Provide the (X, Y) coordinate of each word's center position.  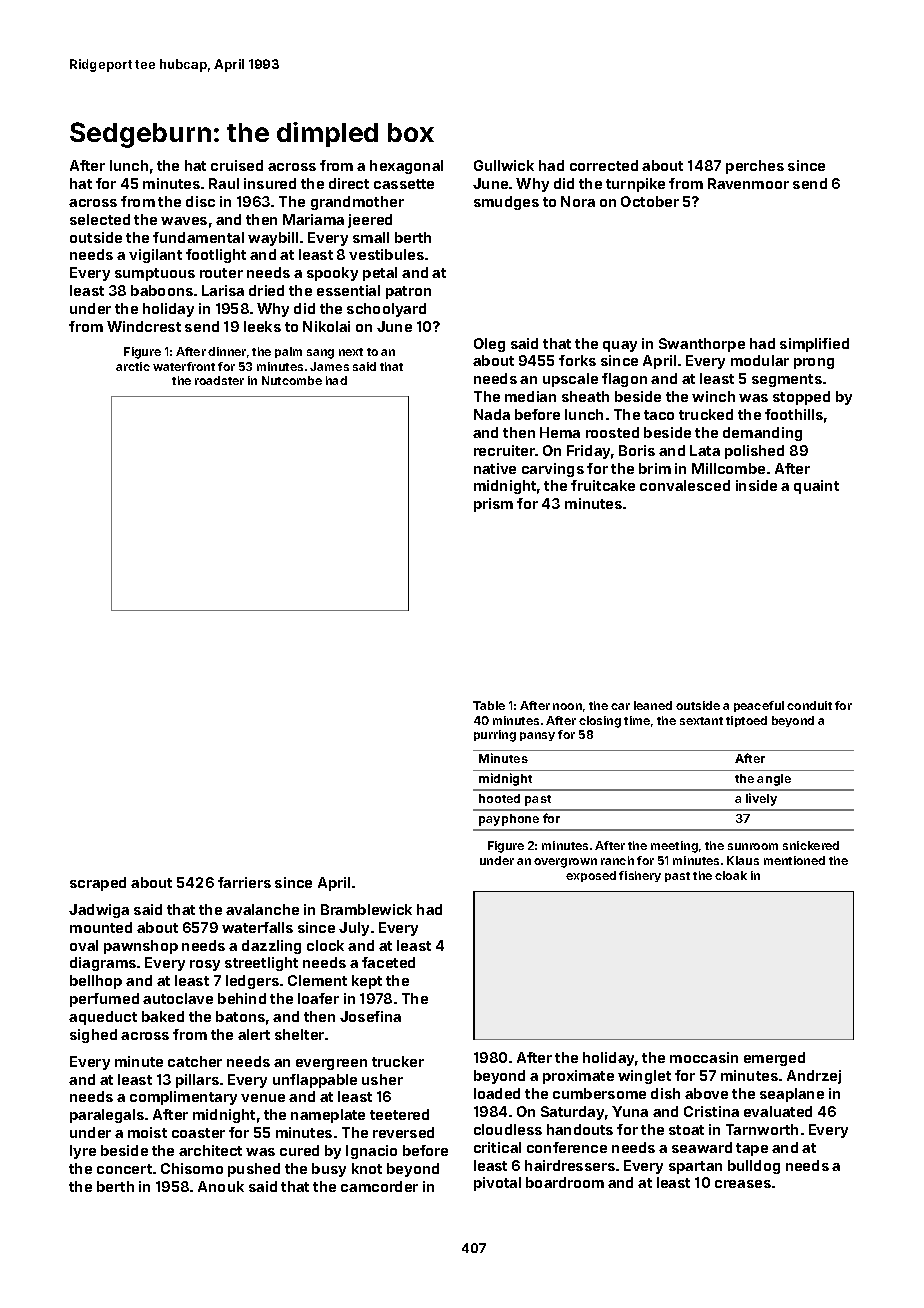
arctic (133, 366)
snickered (811, 845)
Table (489, 705)
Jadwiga (99, 911)
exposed (591, 876)
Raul (224, 183)
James (329, 366)
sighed (93, 1036)
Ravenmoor (748, 183)
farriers (244, 882)
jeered (370, 221)
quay (620, 346)
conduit (809, 705)
